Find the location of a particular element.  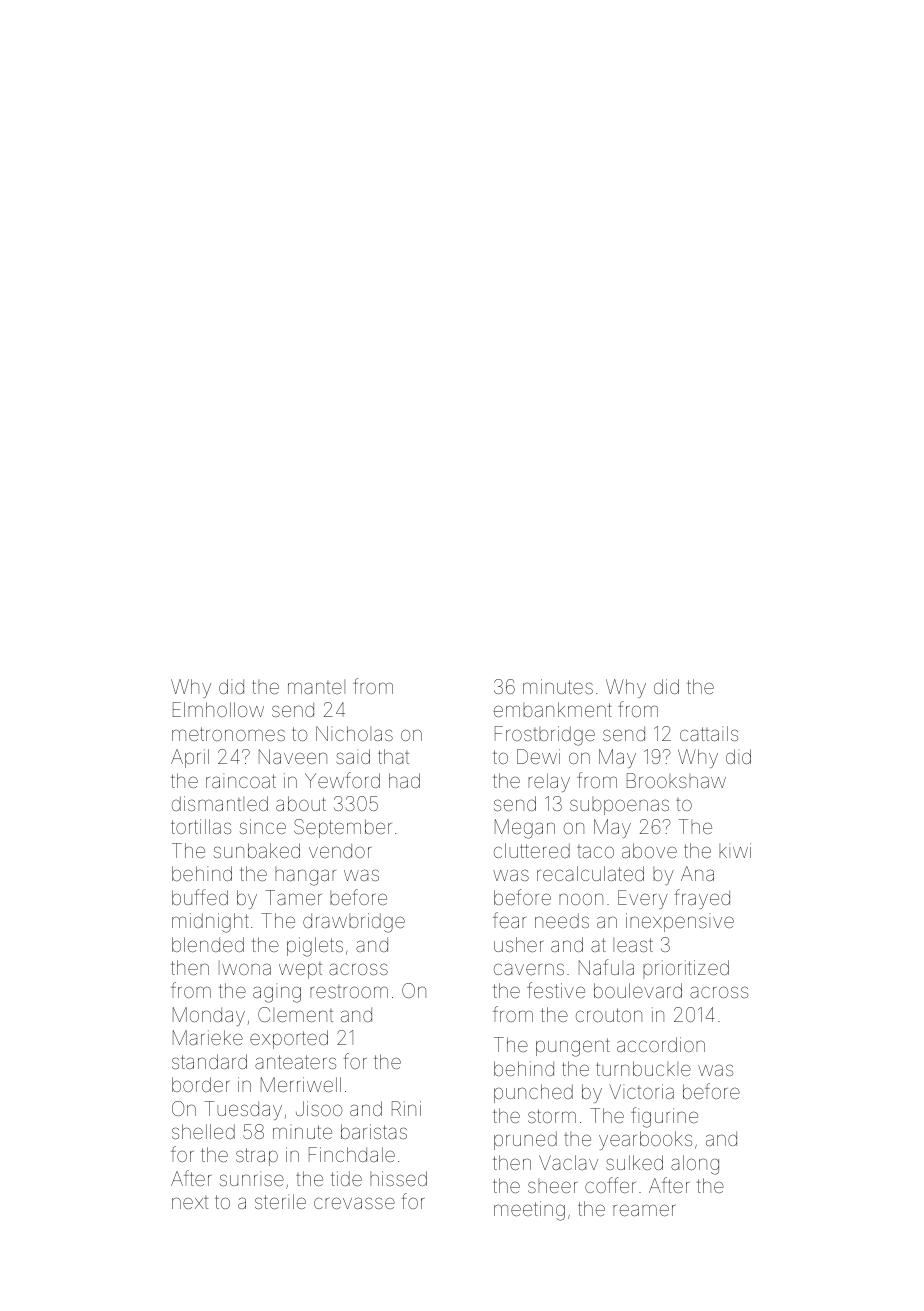

hissed is located at coordinates (398, 1178).
